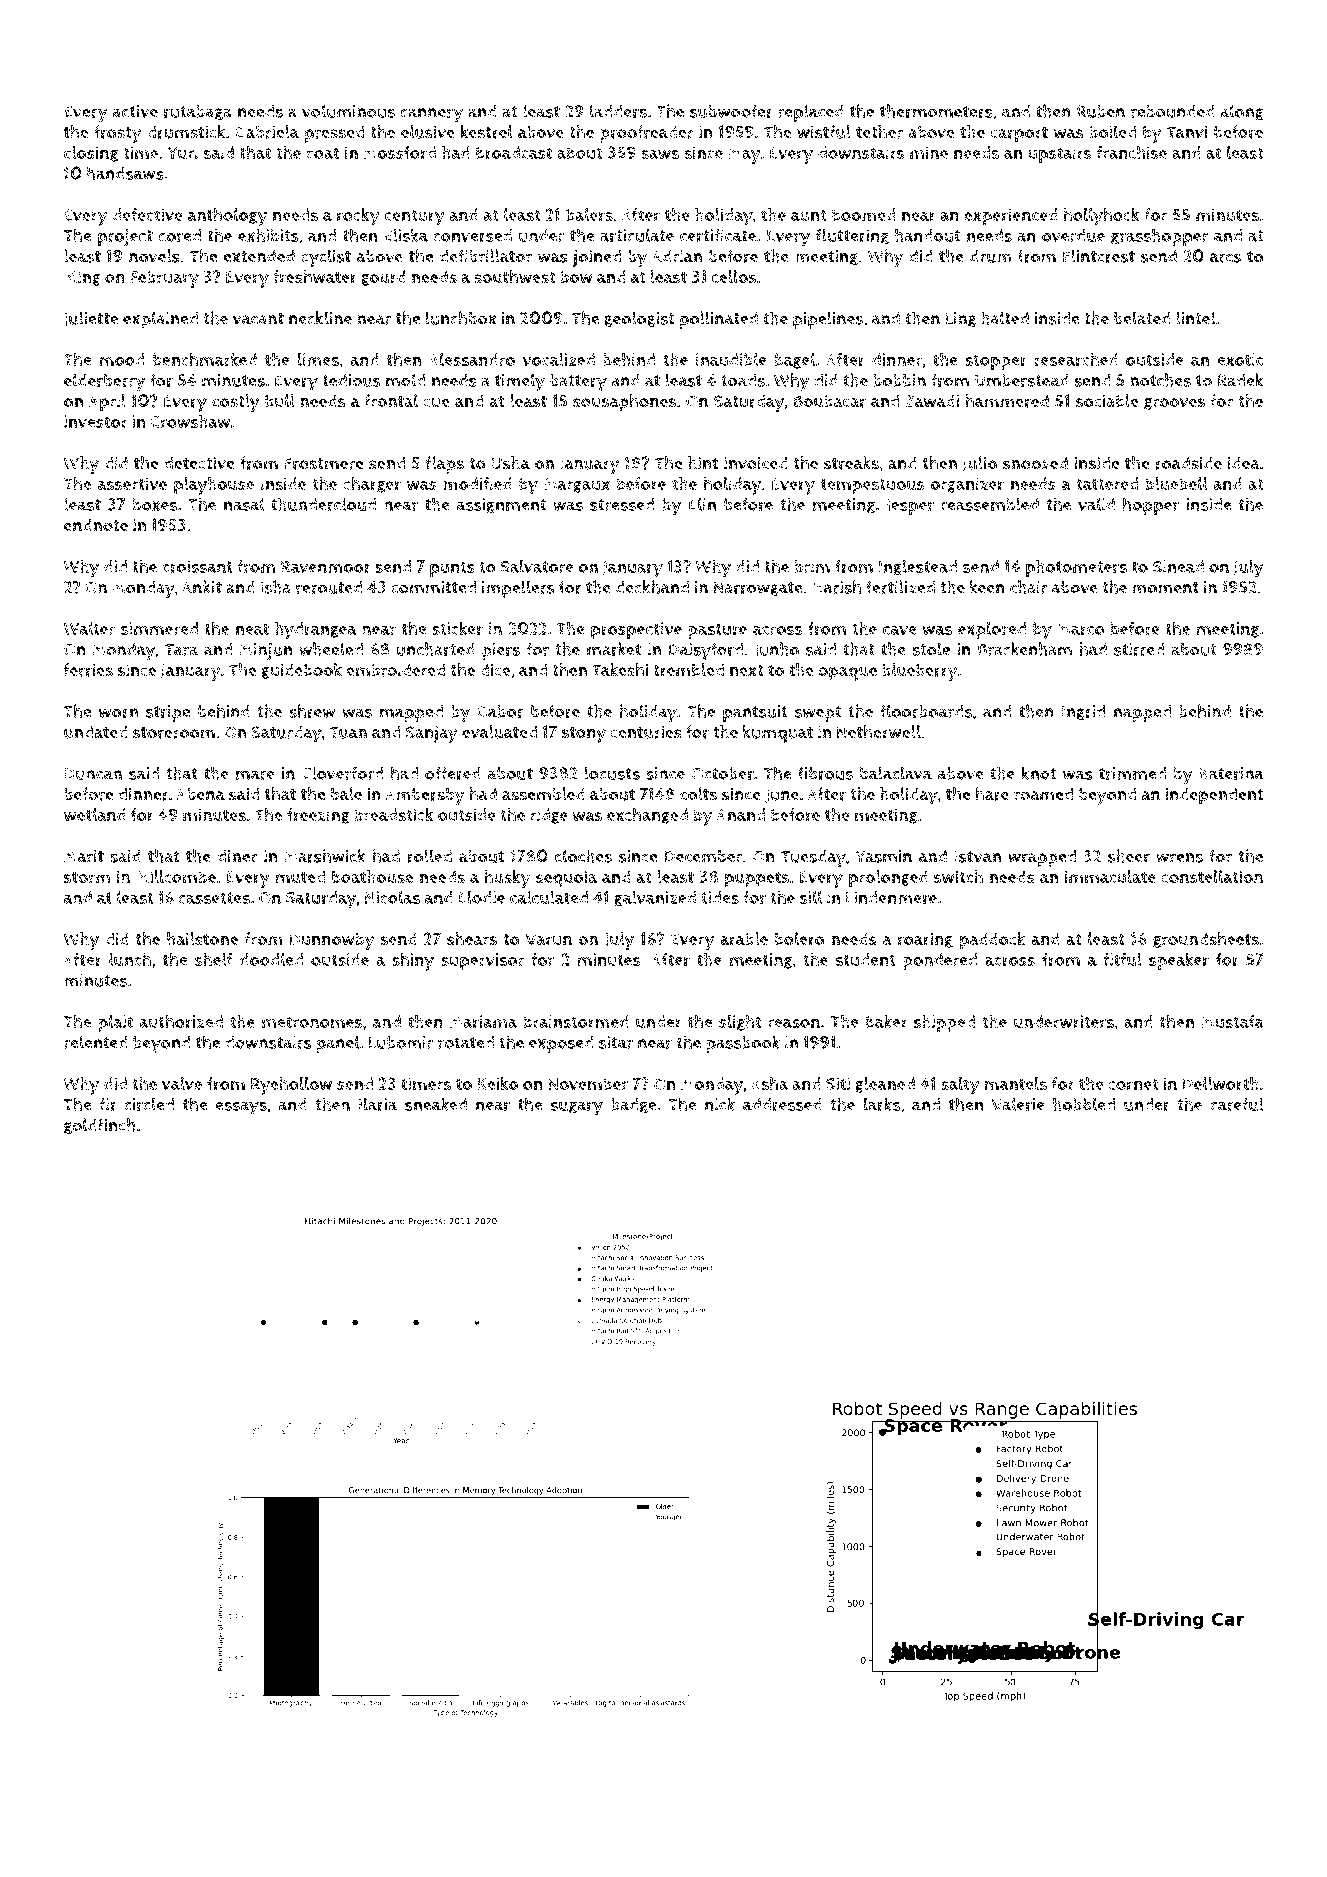 The width and height of the image is (1327, 1877). Describe the element at coordinates (500, 711) in the image. I see `Gabor` at that location.
